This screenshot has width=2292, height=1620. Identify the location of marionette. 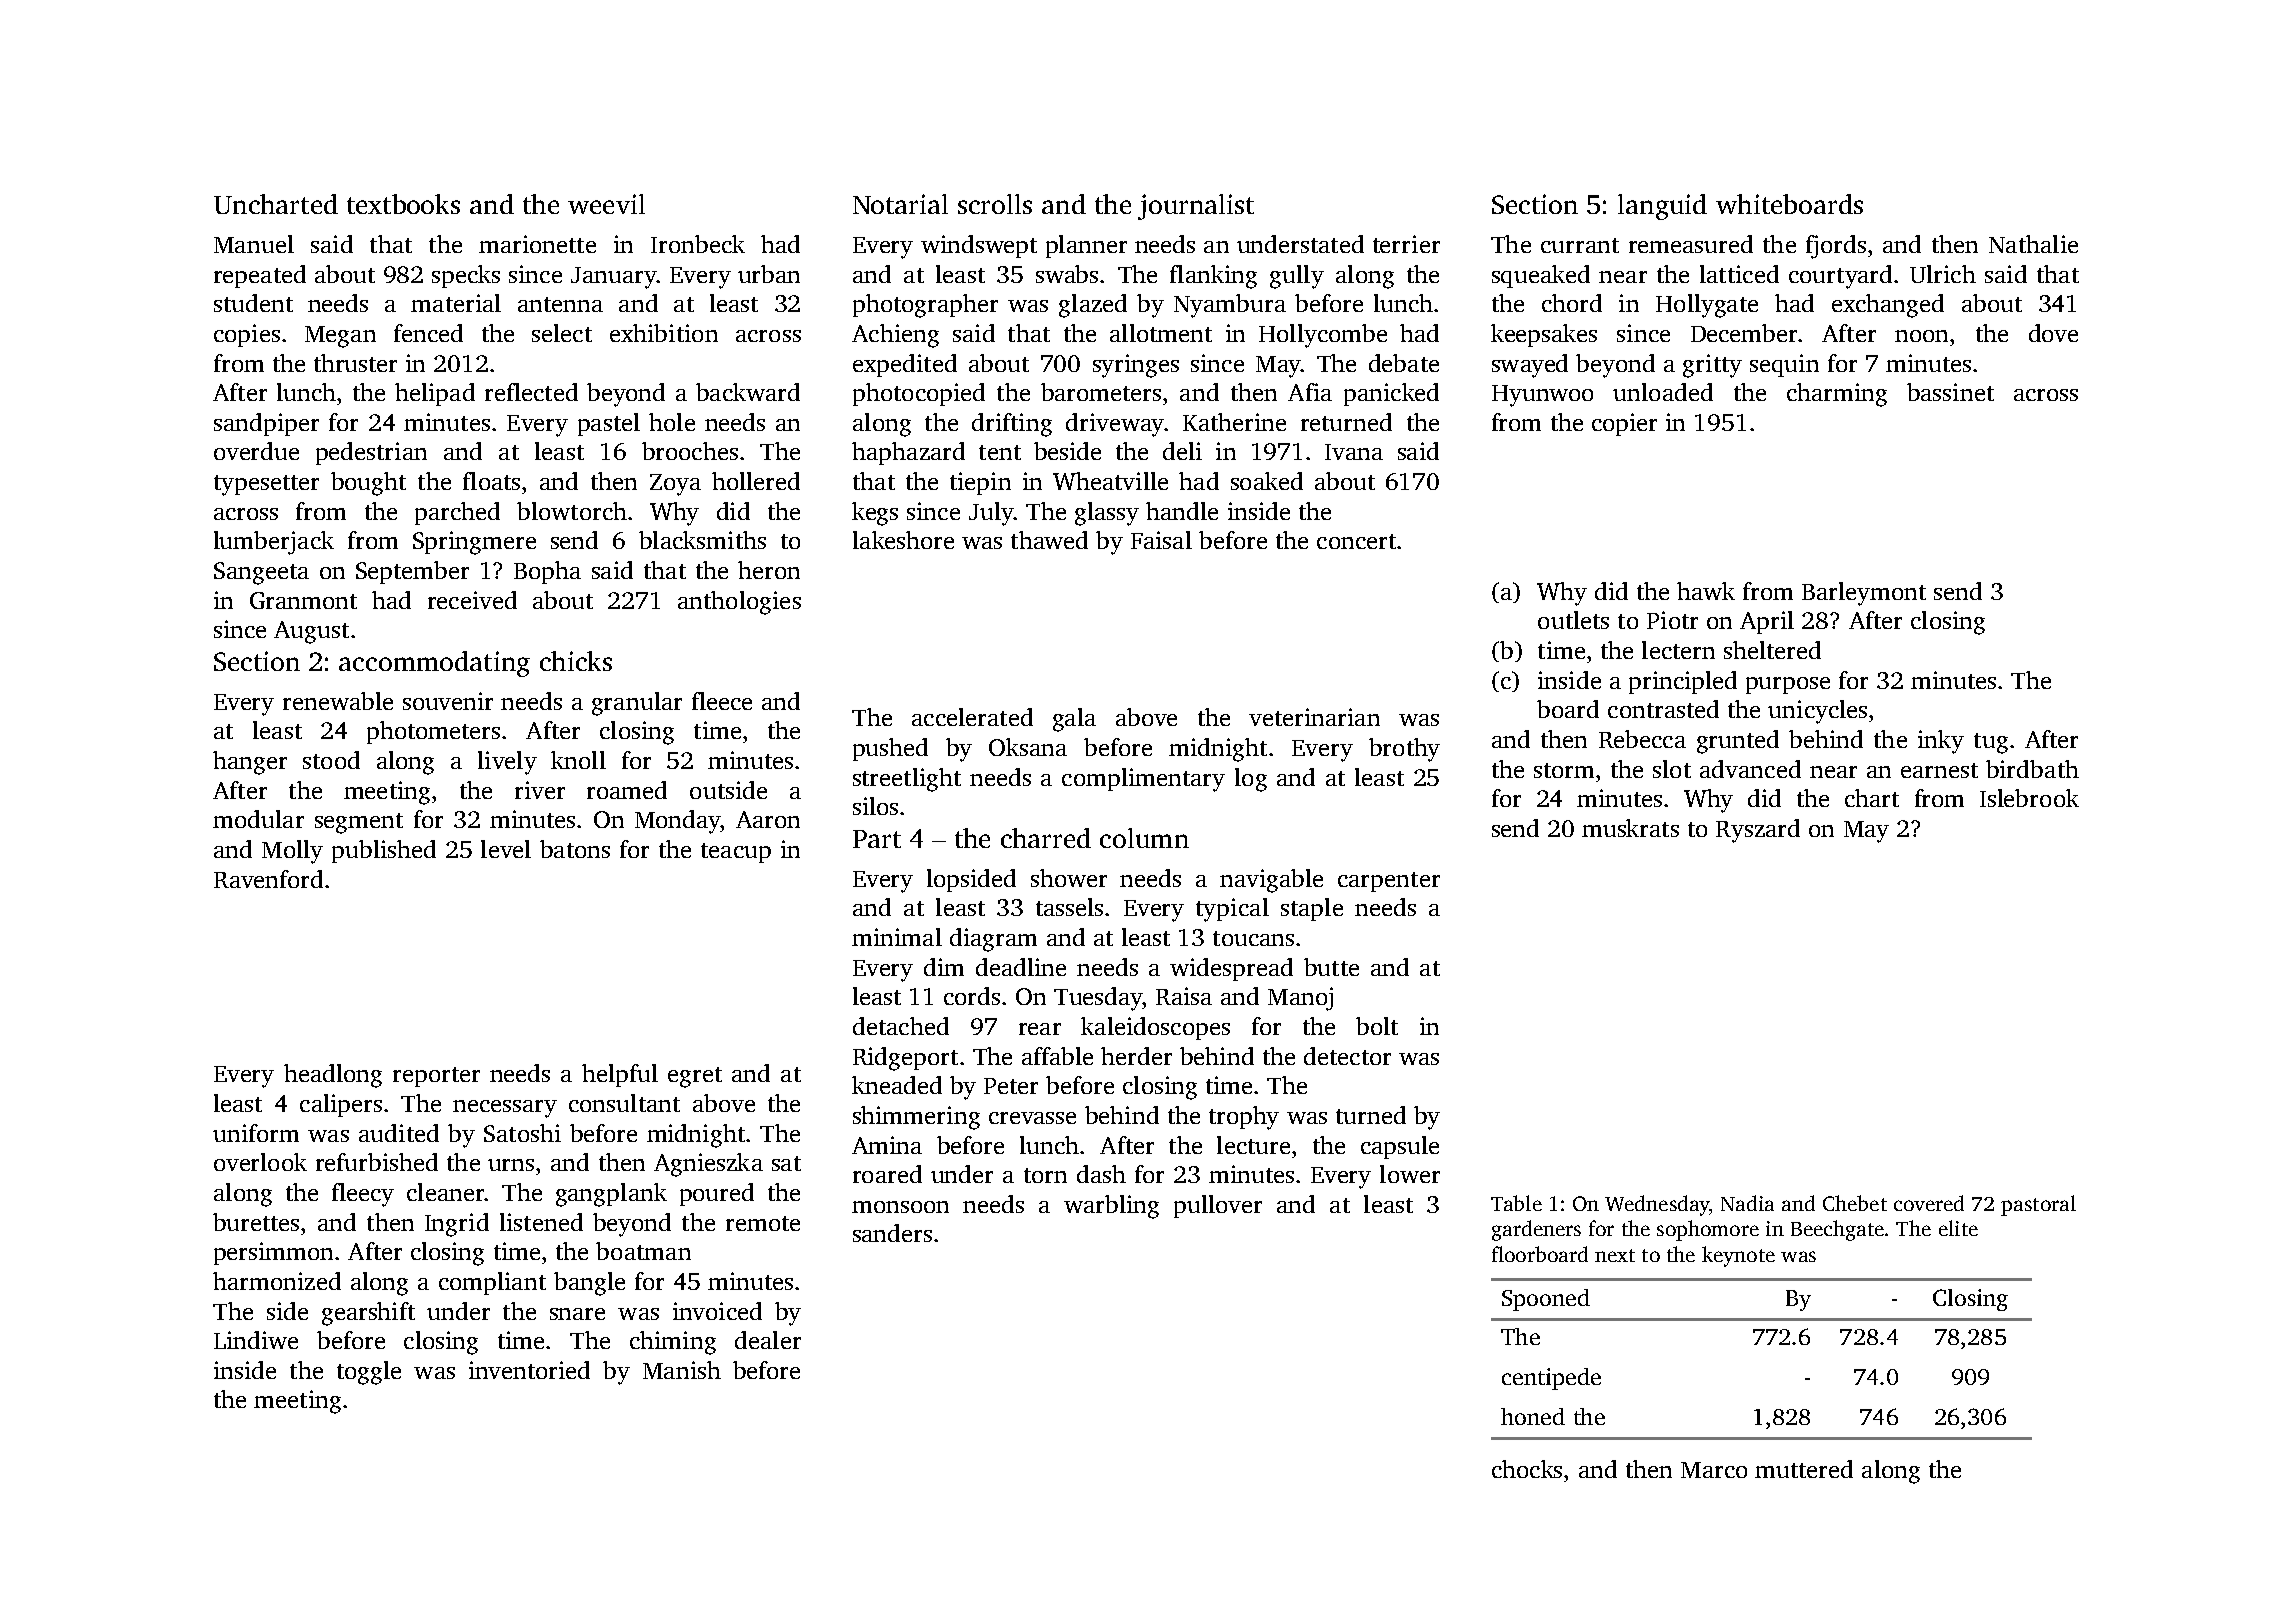
(537, 244).
